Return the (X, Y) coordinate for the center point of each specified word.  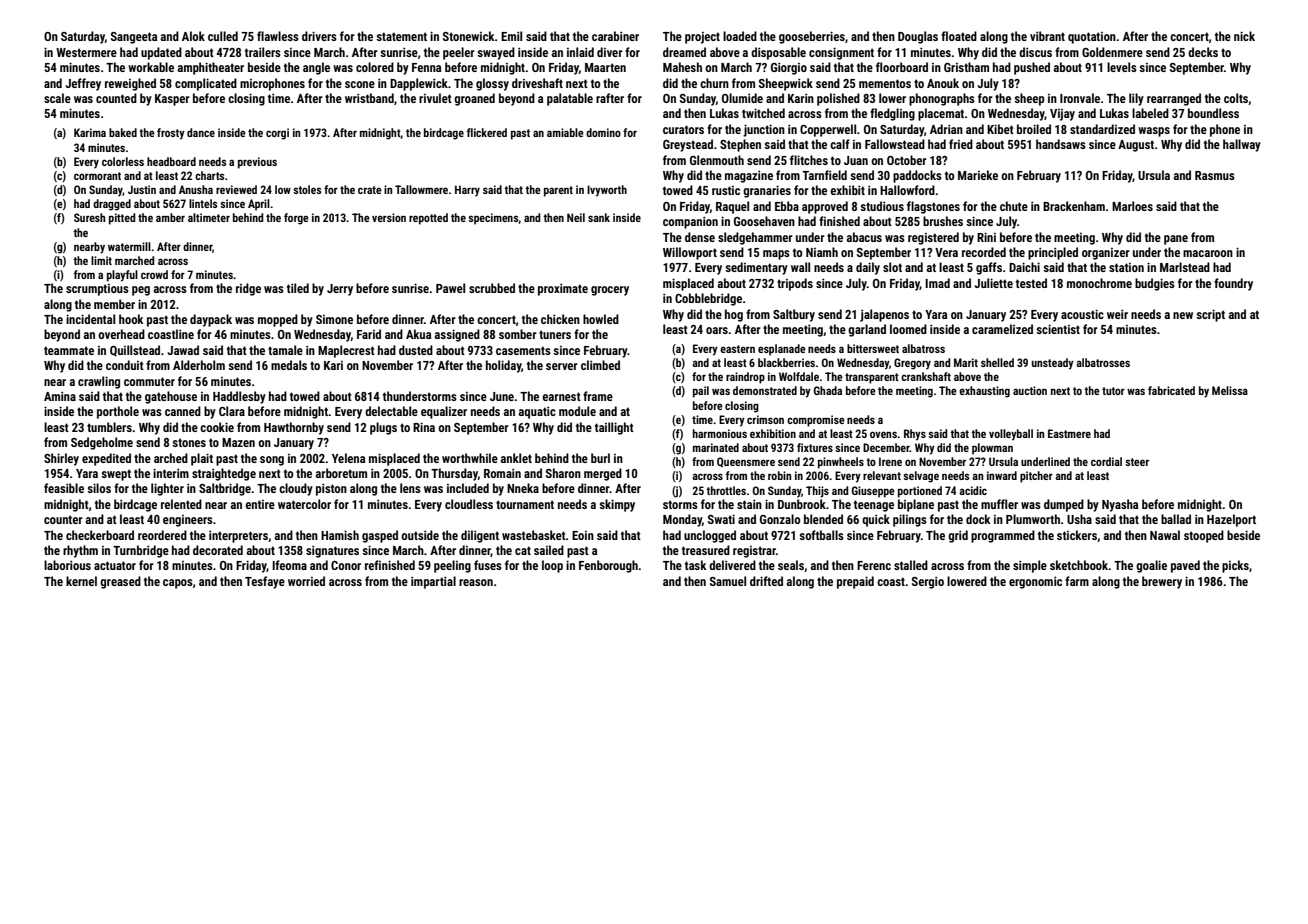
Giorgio (789, 68)
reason (476, 582)
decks (1203, 52)
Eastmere (1069, 433)
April (259, 205)
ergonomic (1035, 582)
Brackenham (1074, 206)
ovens (883, 434)
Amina (60, 396)
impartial (433, 582)
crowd (154, 274)
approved (825, 207)
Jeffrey (83, 84)
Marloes (1132, 206)
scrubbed (492, 288)
